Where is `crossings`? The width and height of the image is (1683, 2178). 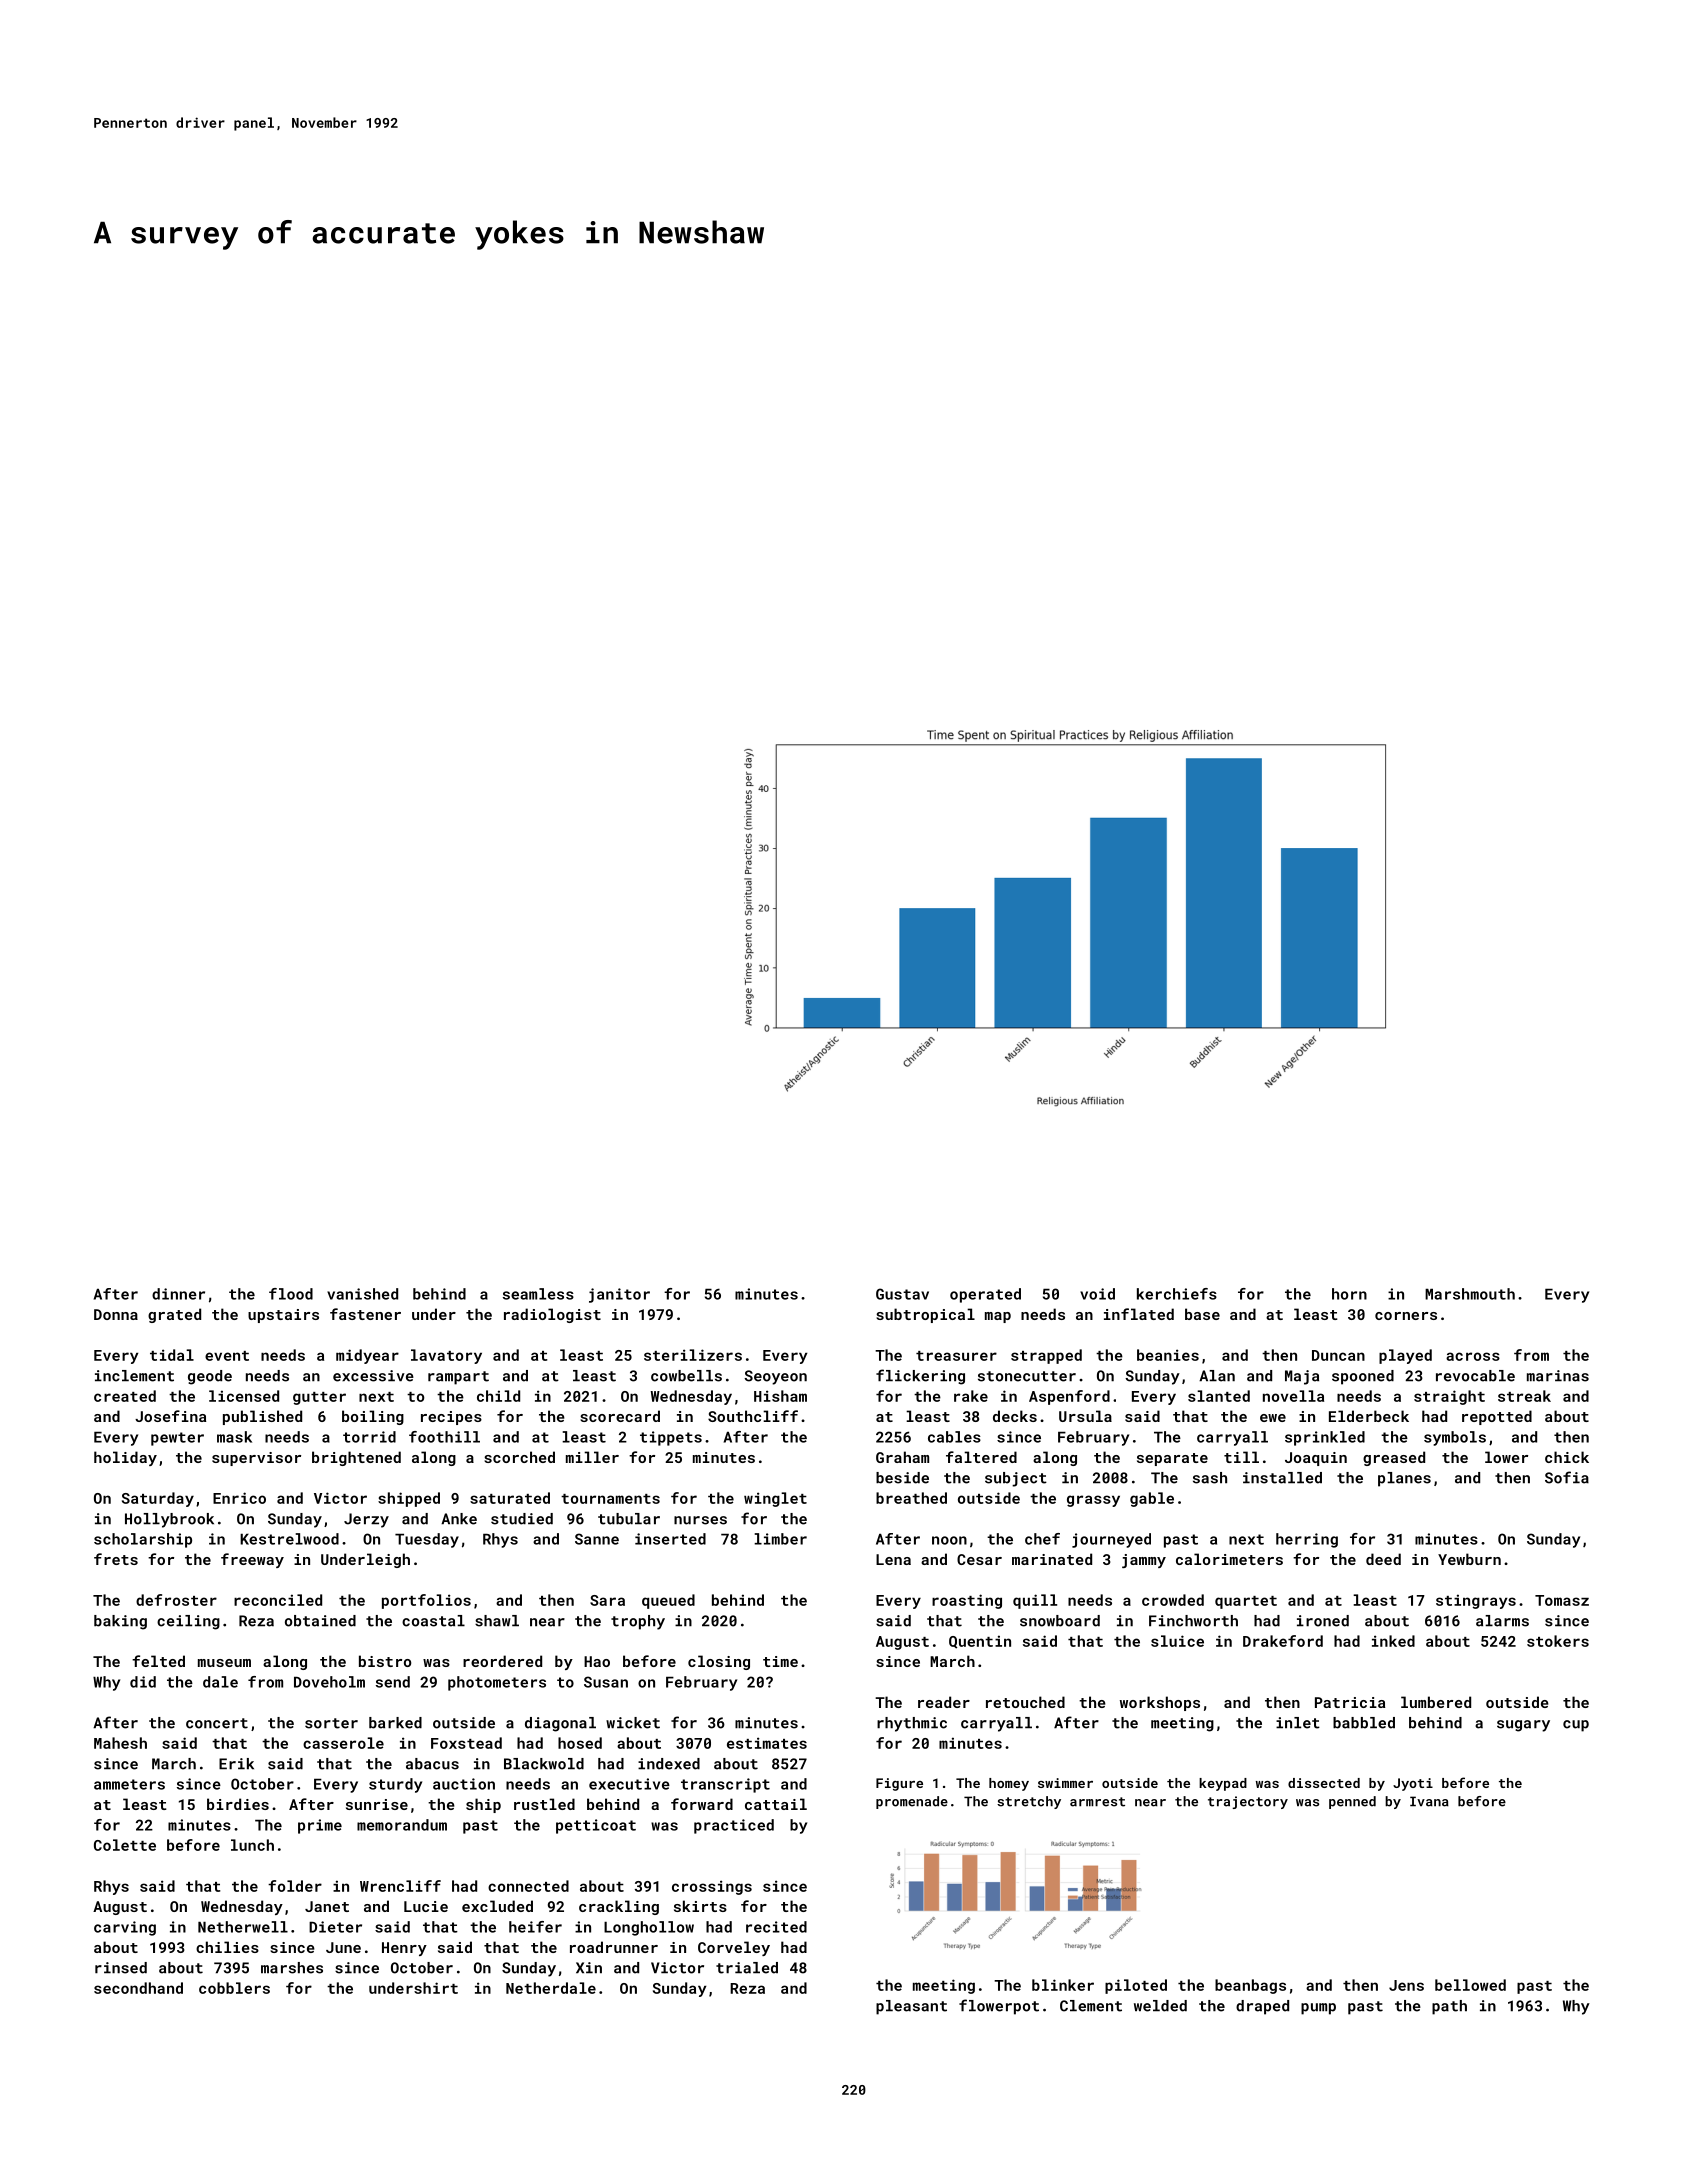 crossings is located at coordinates (712, 1887).
